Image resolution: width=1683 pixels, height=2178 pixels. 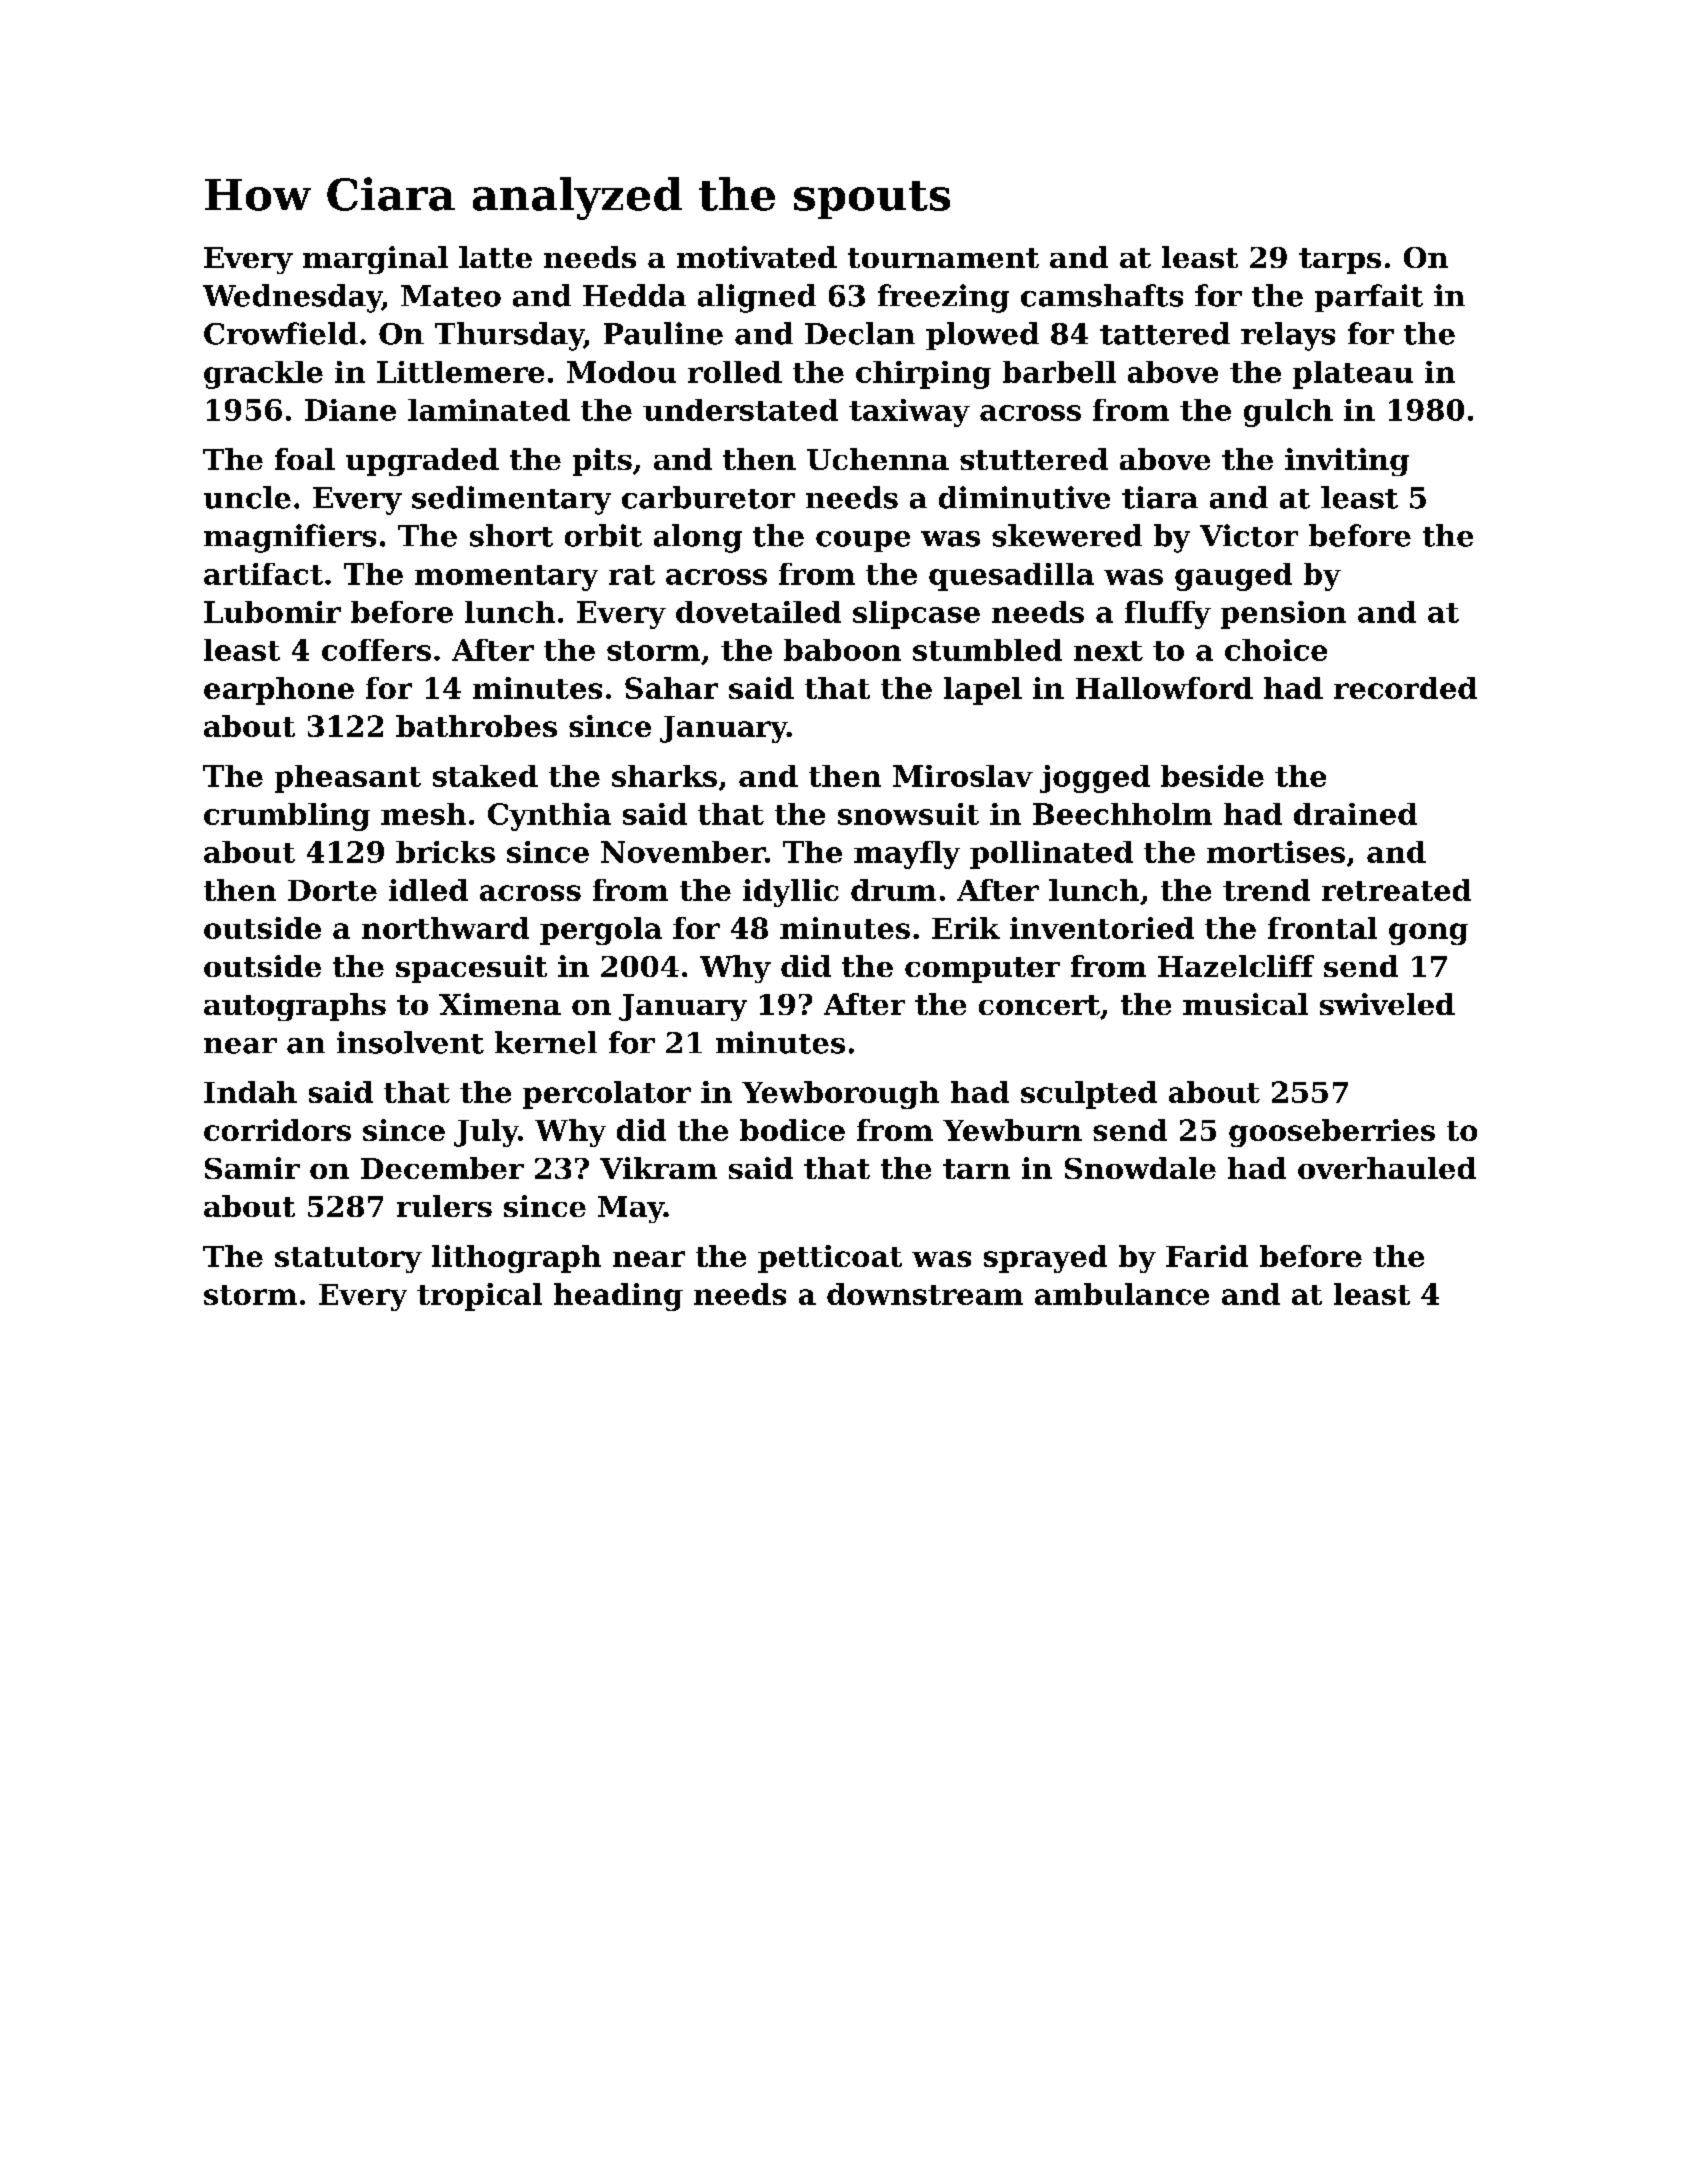 What do you see at coordinates (658, 1168) in the document?
I see `Vikram` at bounding box center [658, 1168].
